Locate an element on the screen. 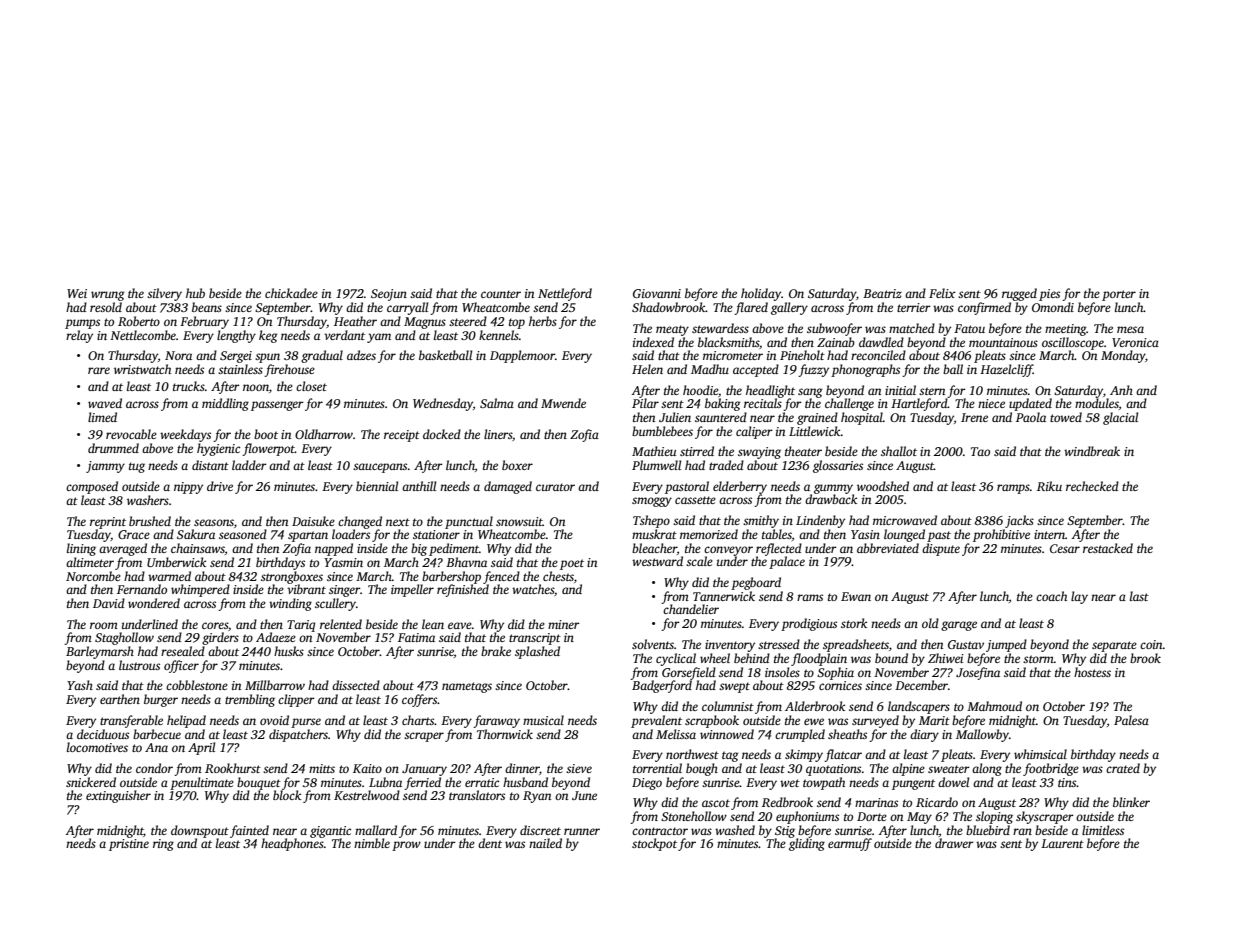  pristine is located at coordinates (129, 845).
